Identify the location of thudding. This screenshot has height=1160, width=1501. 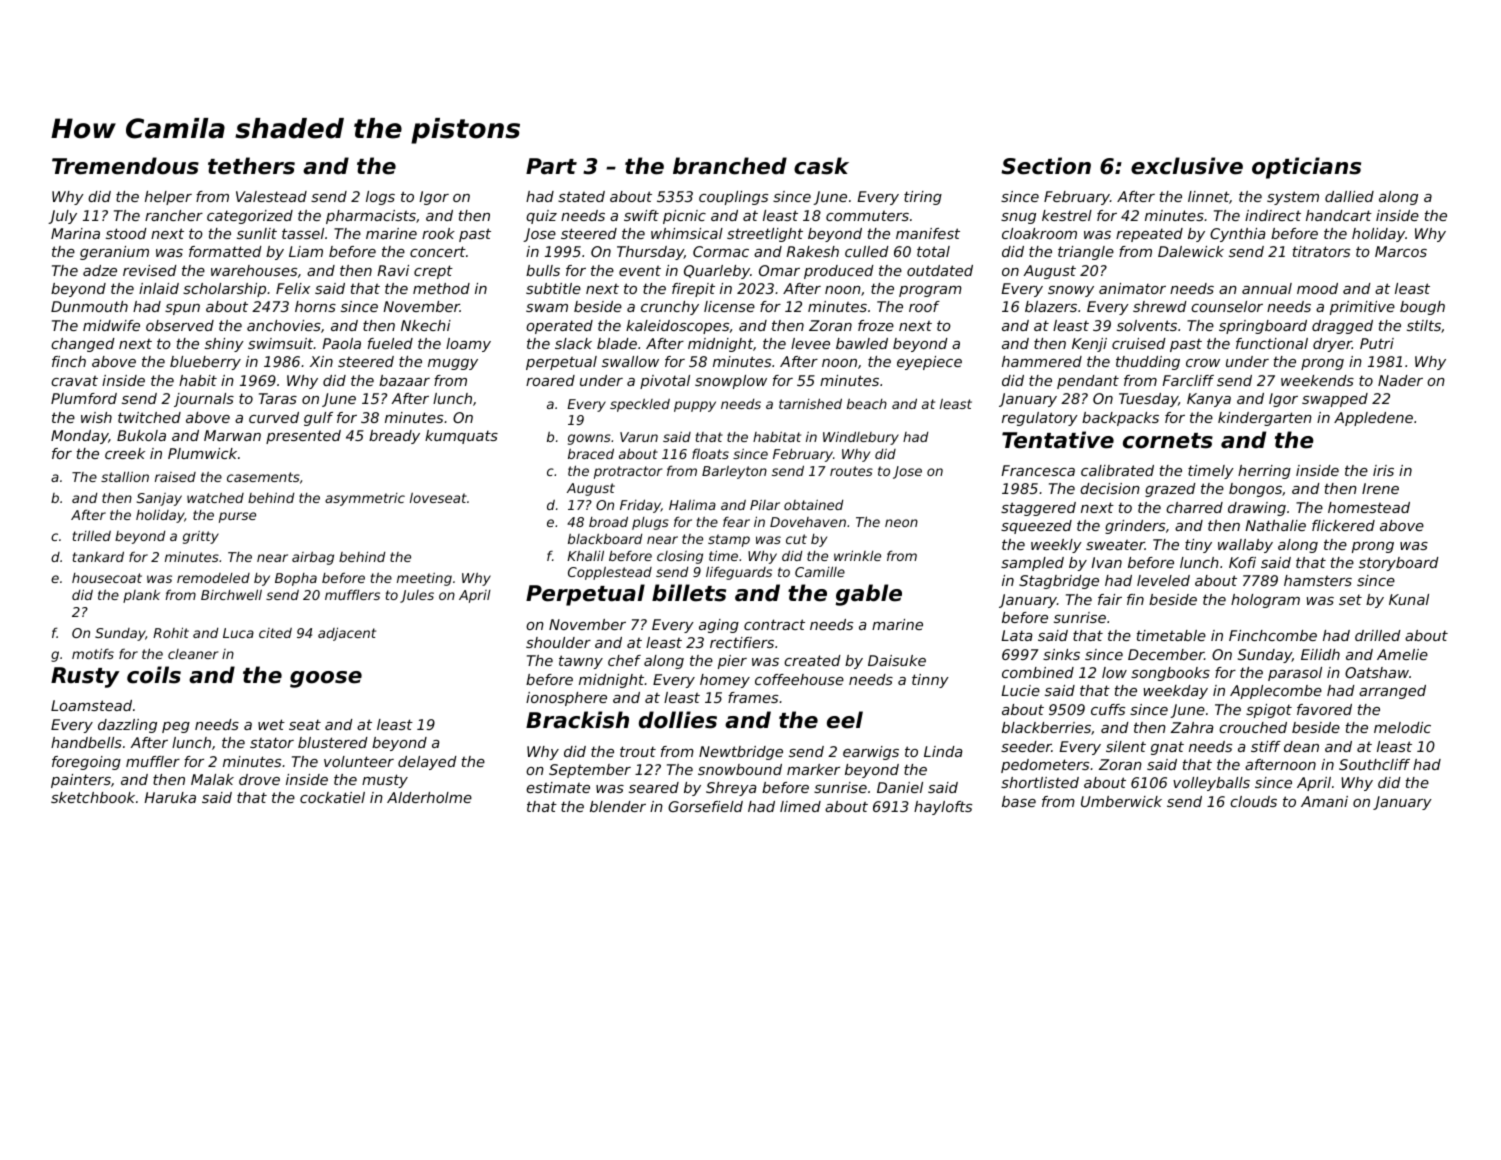
(1148, 363).
